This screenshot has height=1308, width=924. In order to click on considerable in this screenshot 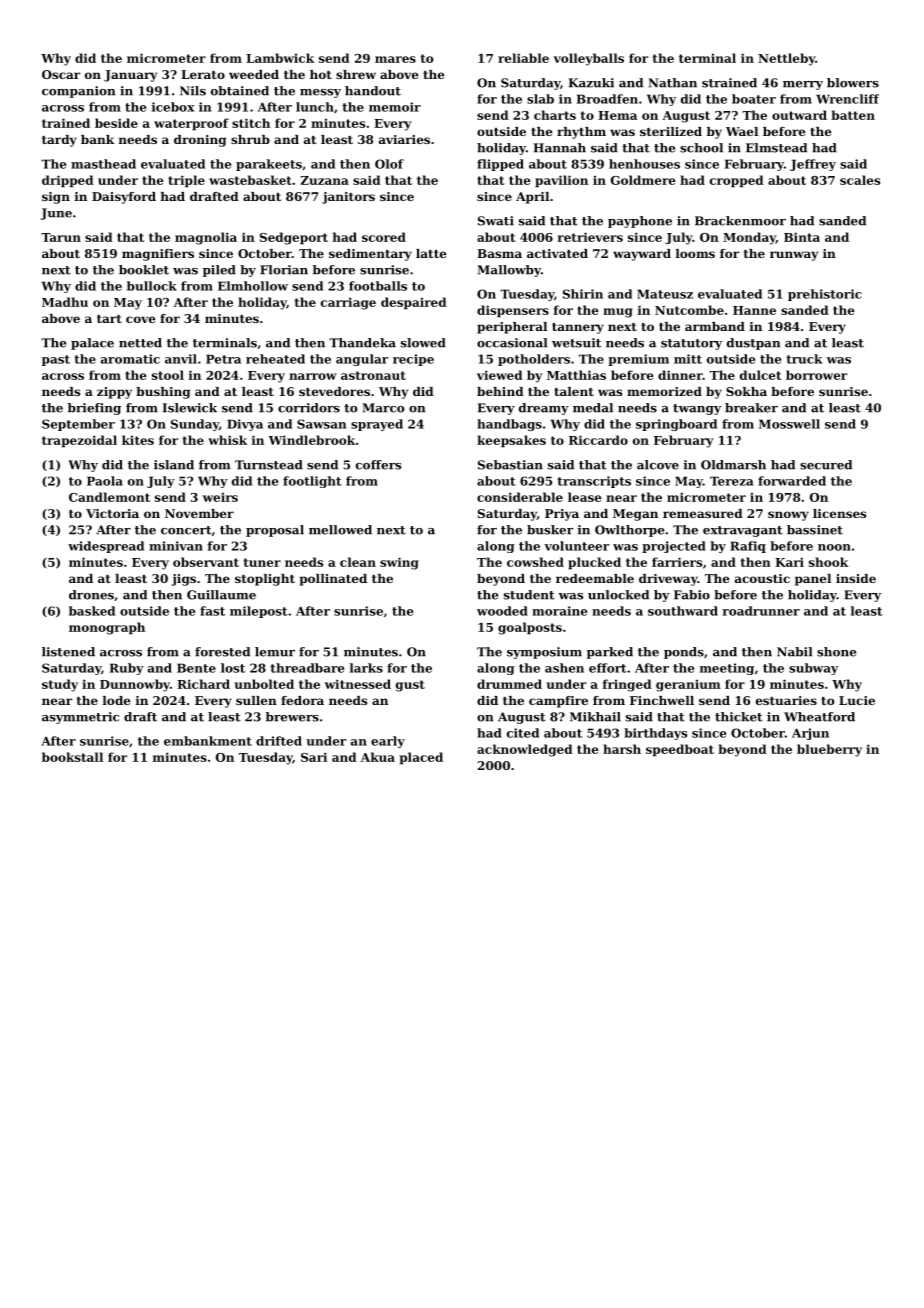, I will do `click(520, 497)`.
